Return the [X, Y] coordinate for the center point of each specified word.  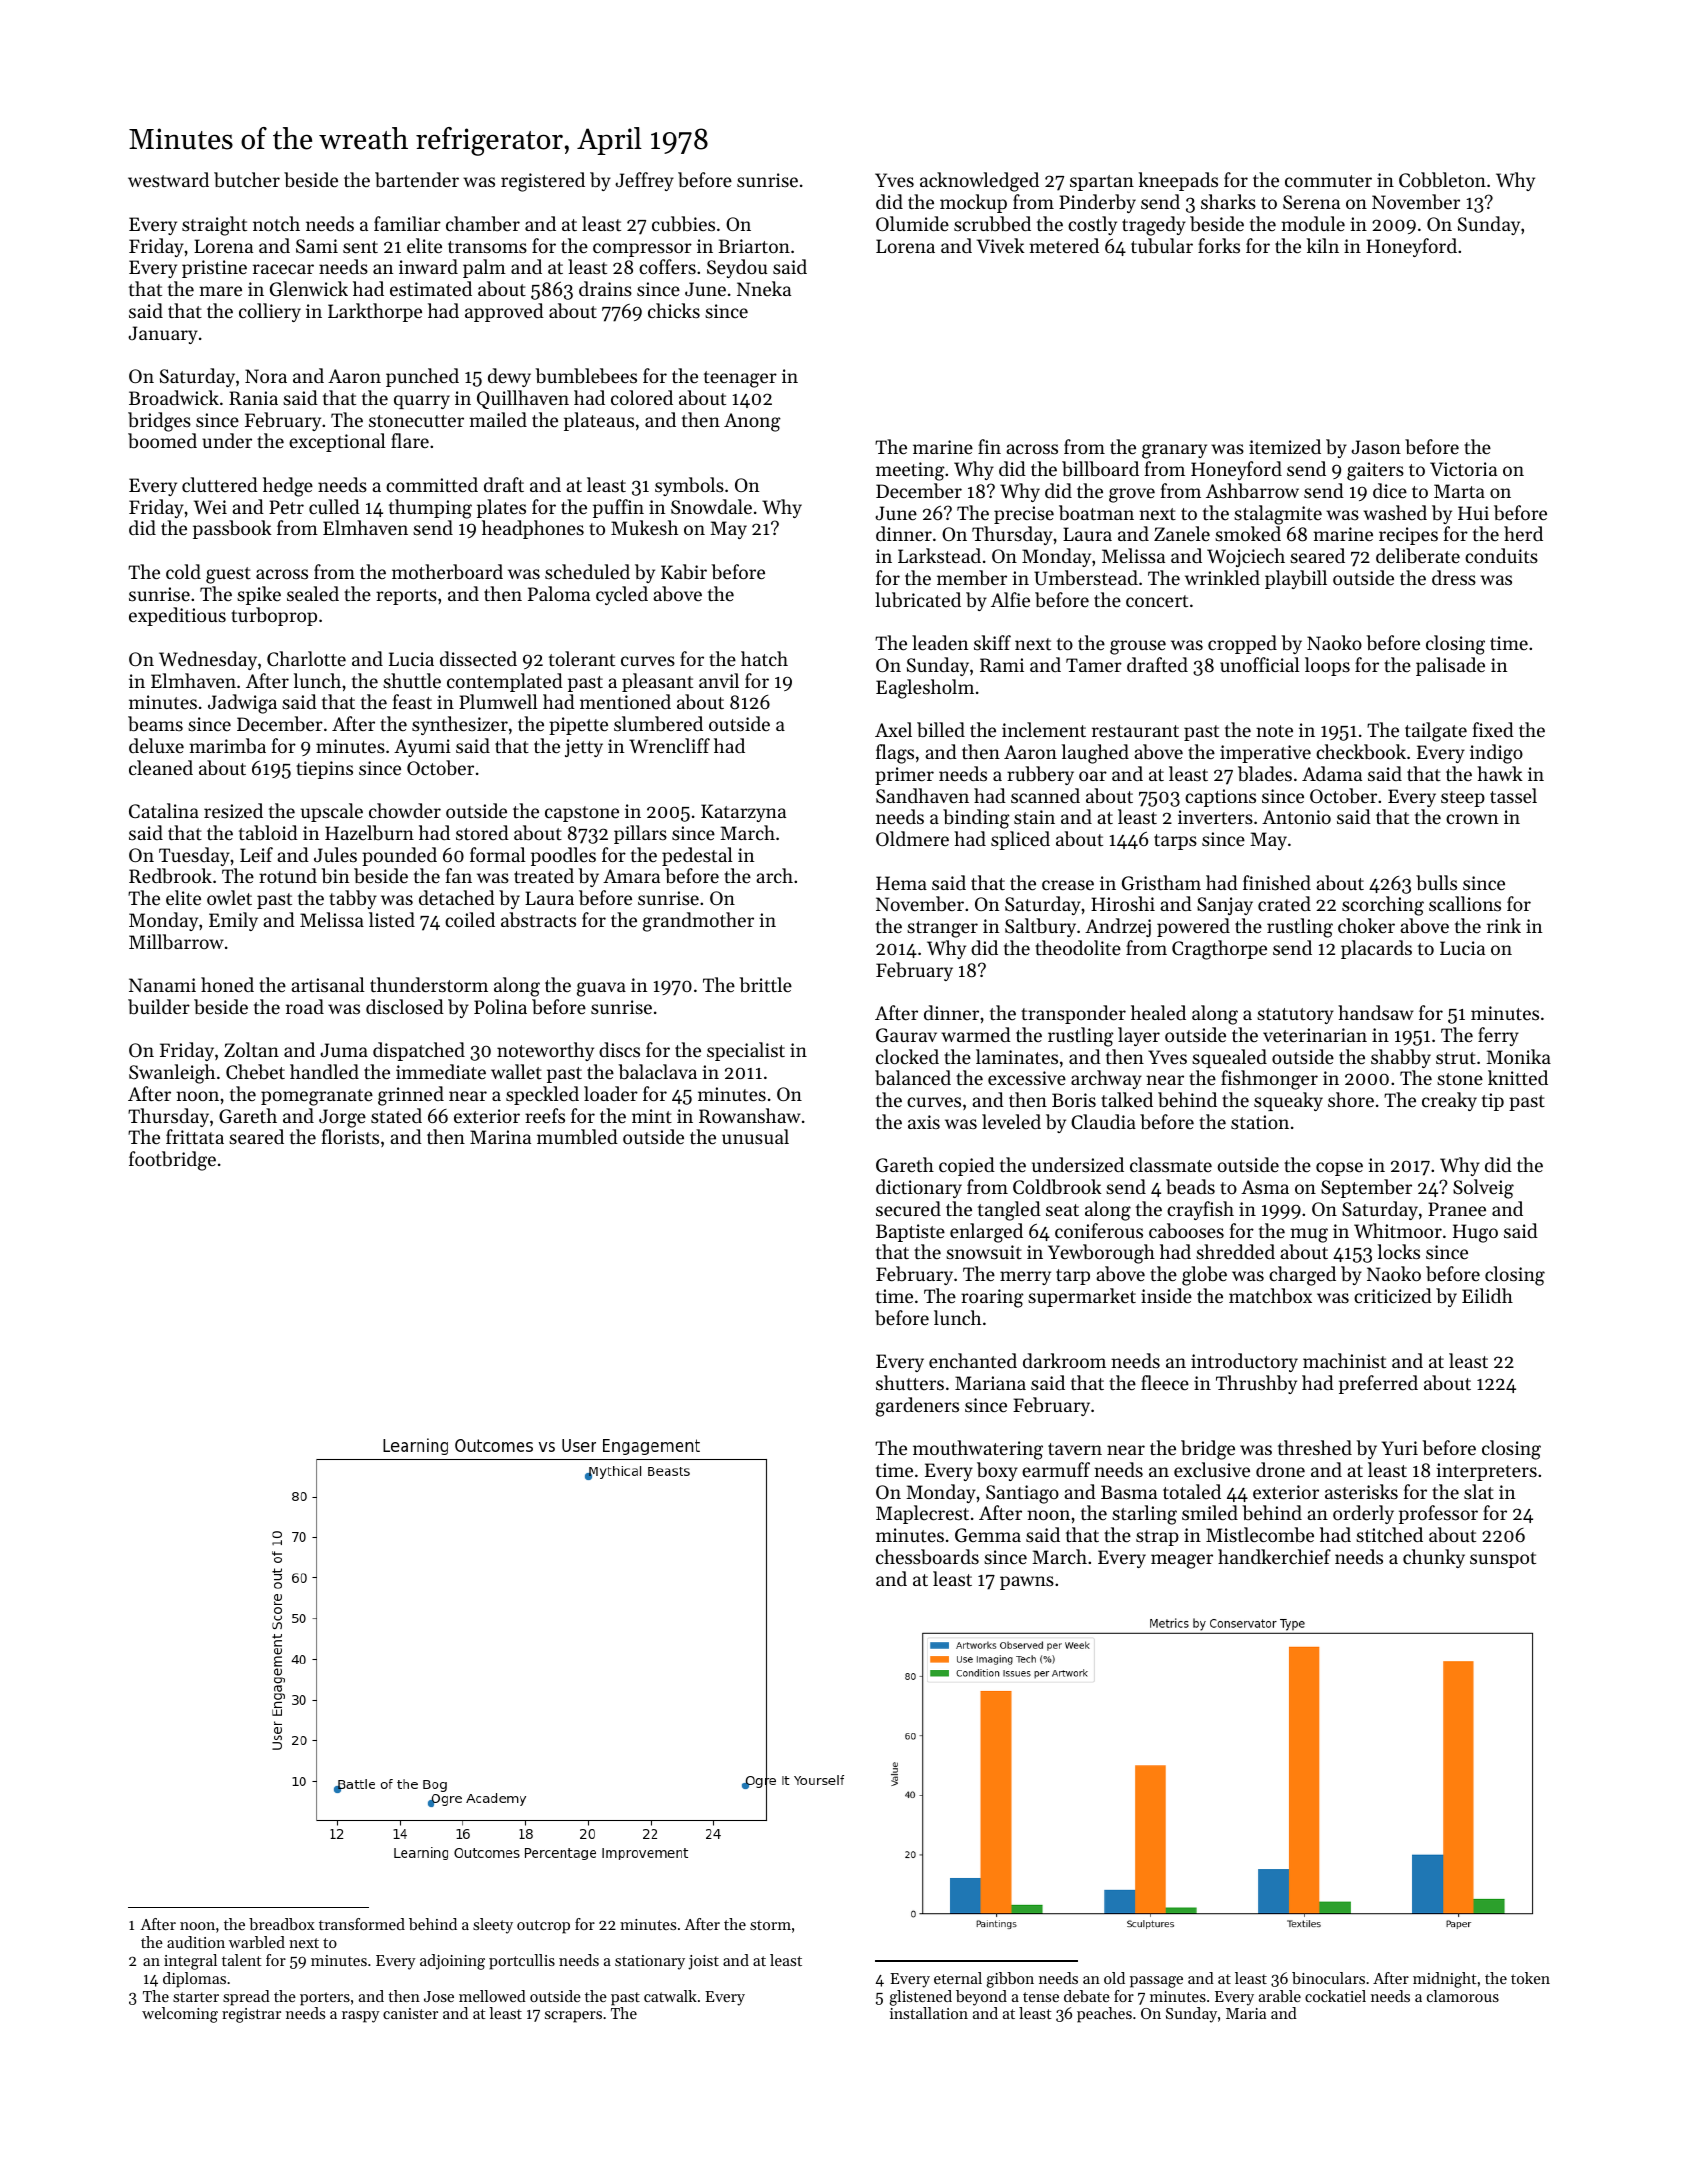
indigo [1496, 754]
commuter [1328, 181]
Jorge [342, 1118]
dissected [478, 658]
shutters [910, 1382]
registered [543, 182]
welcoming [180, 2015]
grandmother [698, 922]
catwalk [670, 1996]
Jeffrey [644, 181]
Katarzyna [743, 813]
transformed [362, 1924]
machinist [1344, 1360]
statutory [1295, 1016]
